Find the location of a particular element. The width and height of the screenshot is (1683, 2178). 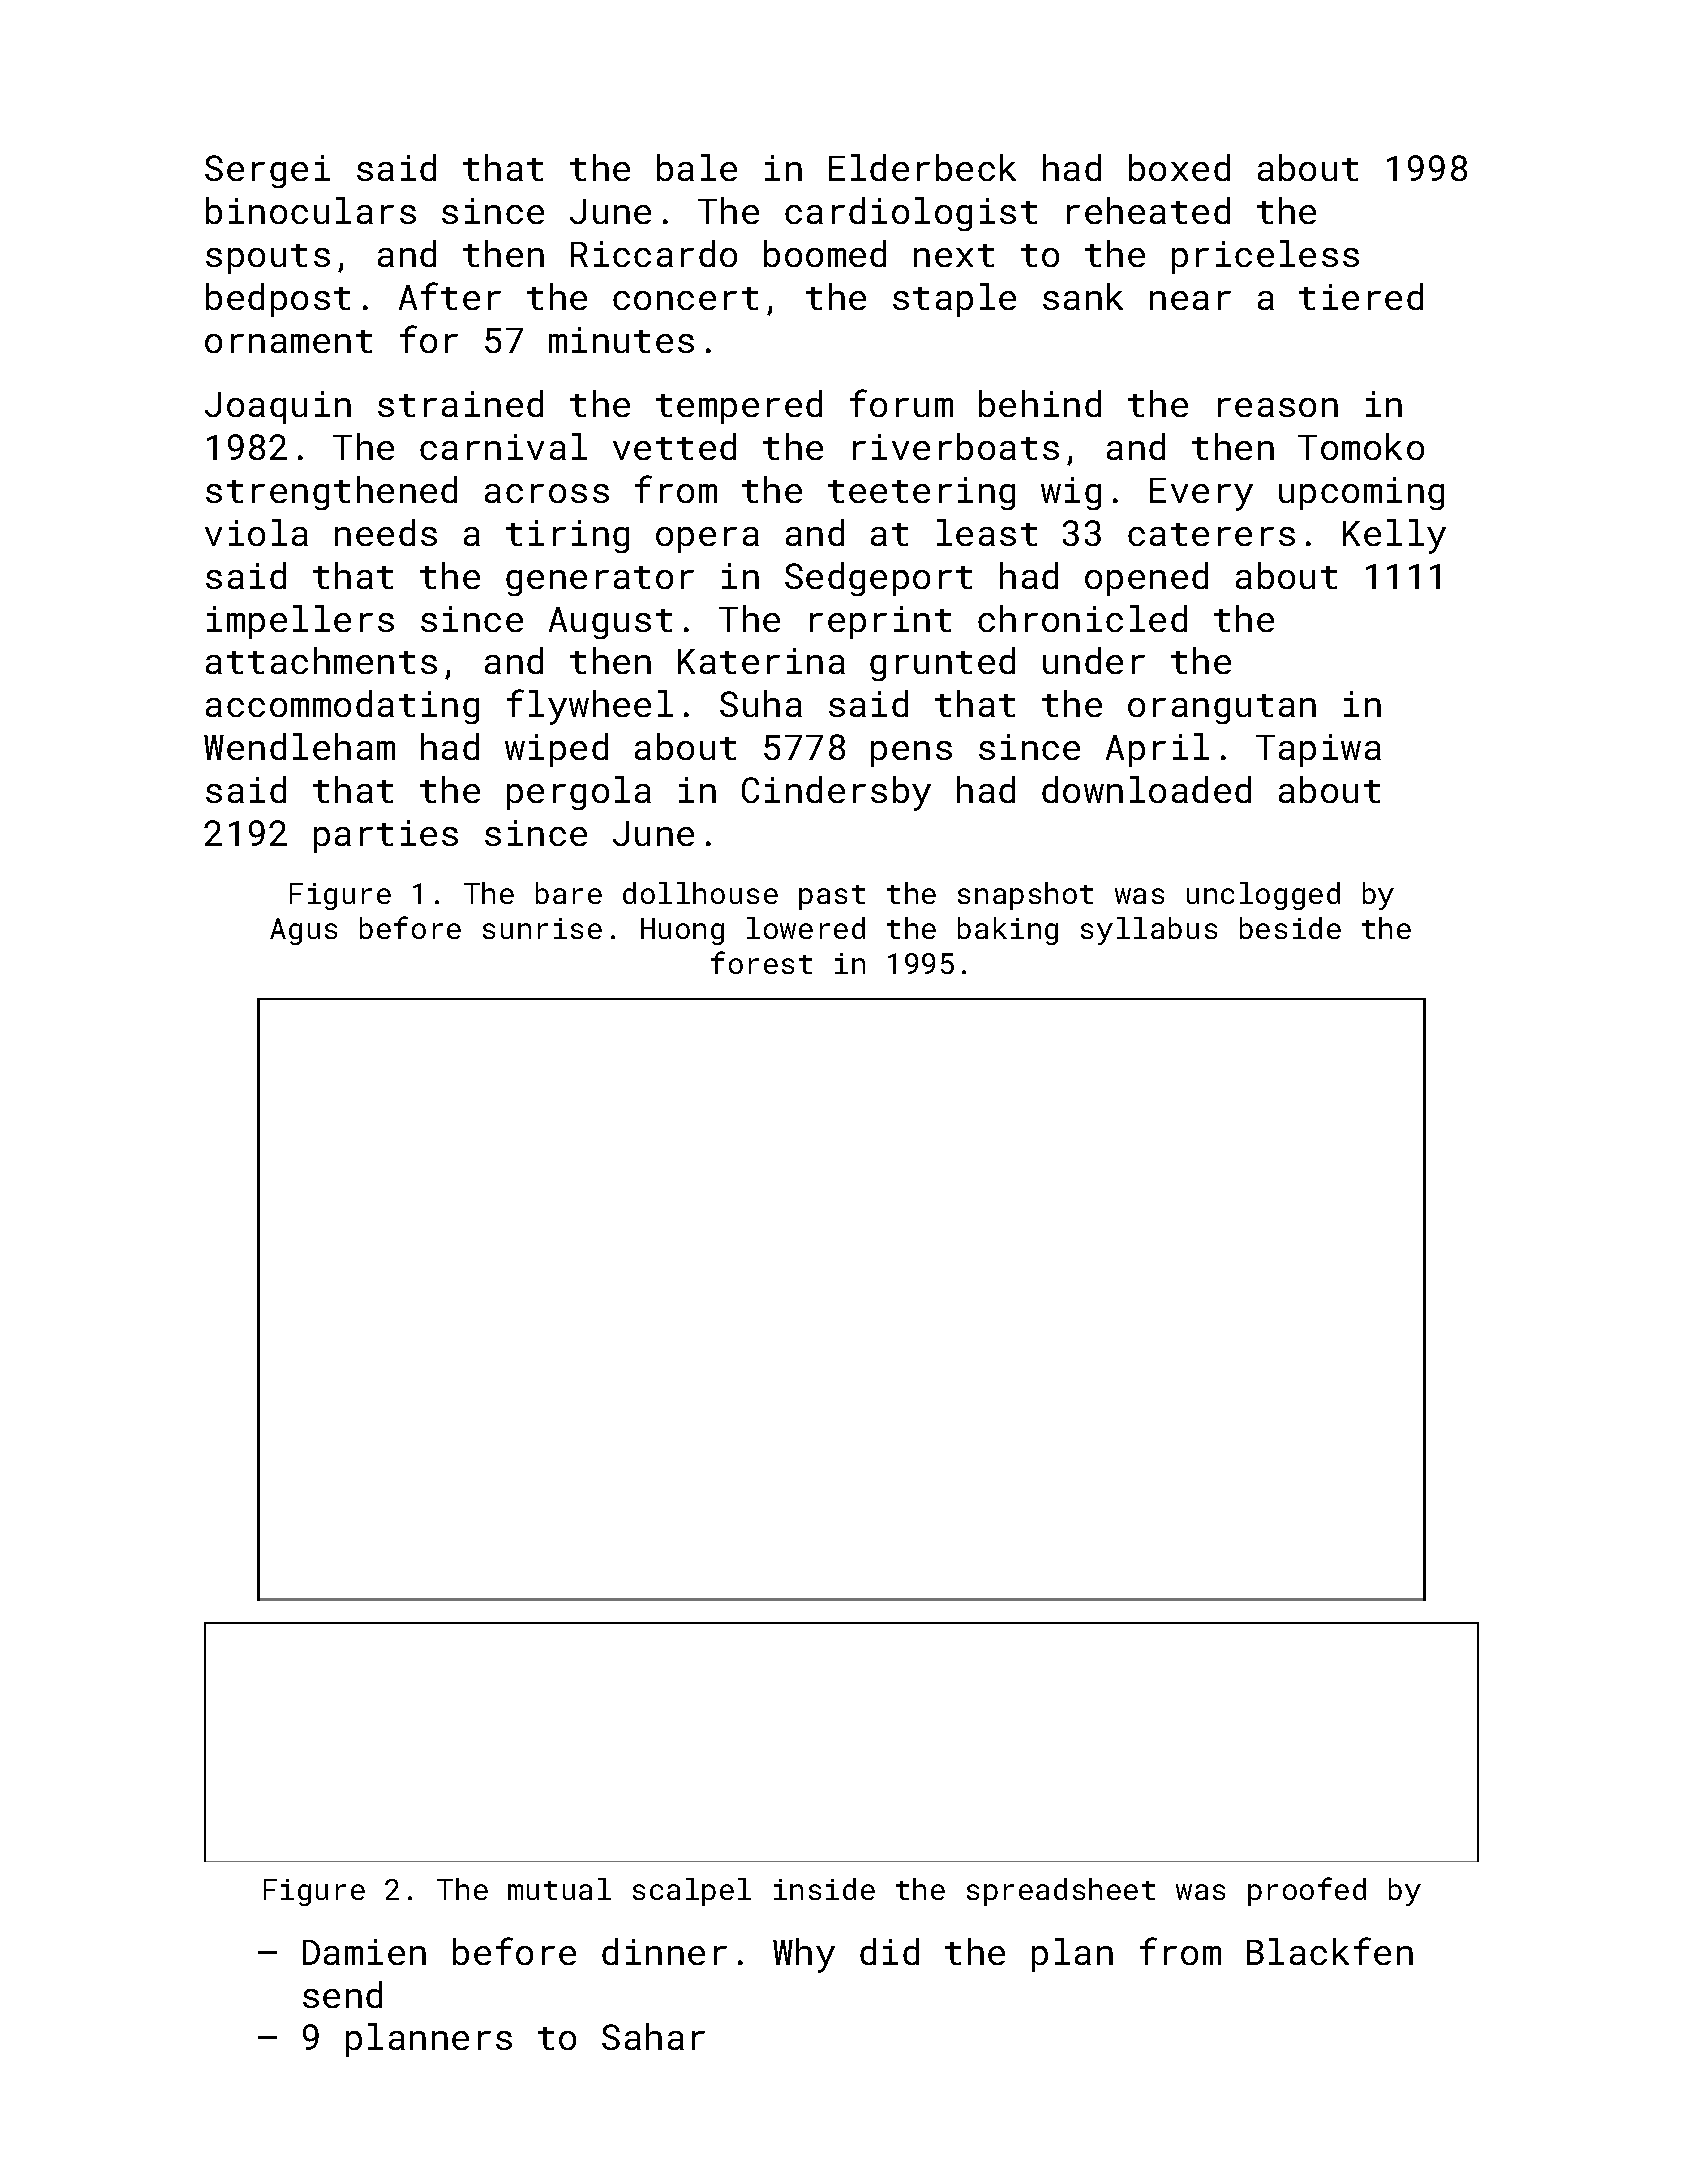

forest is located at coordinates (761, 962).
